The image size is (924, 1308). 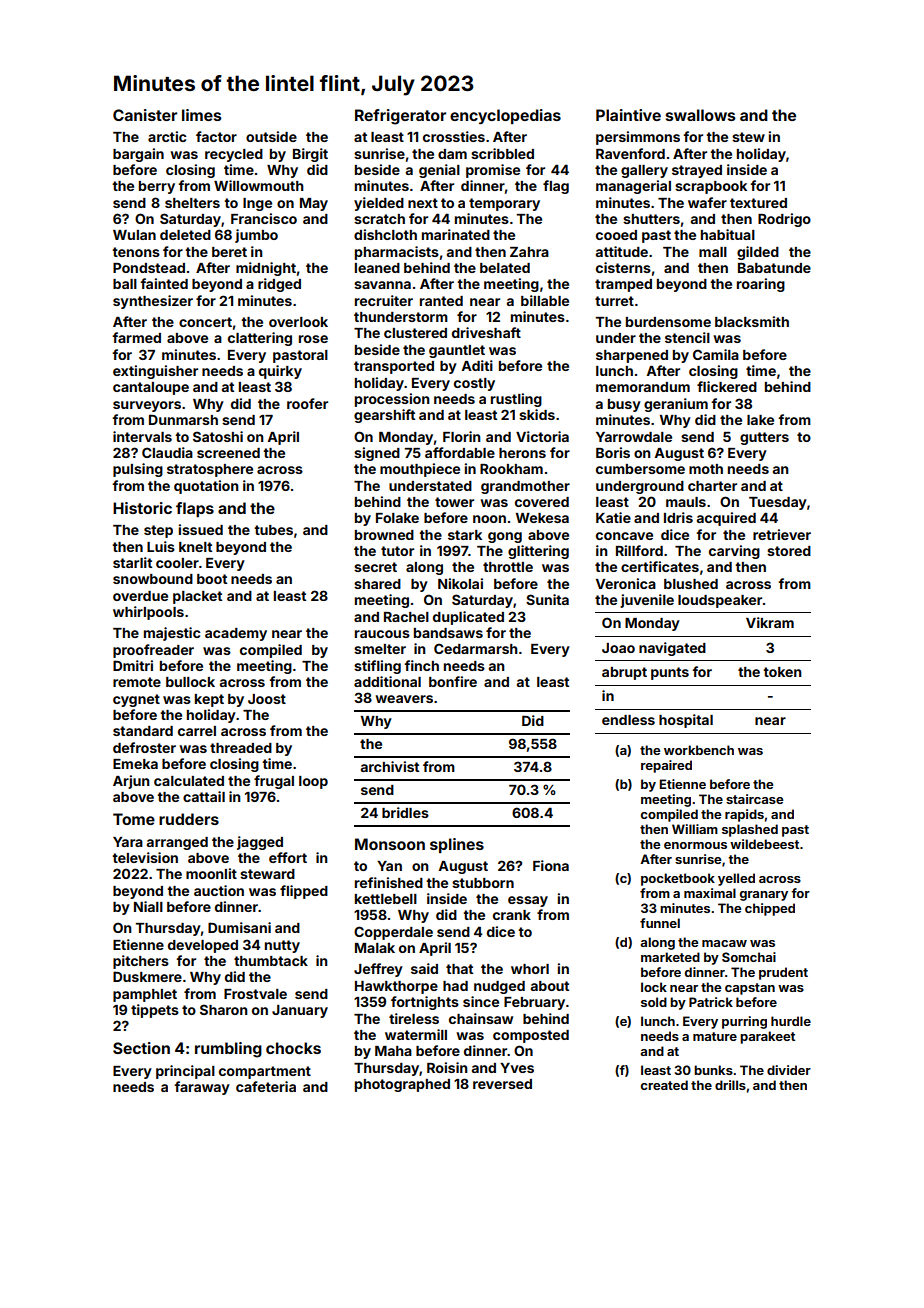 What do you see at coordinates (202, 1088) in the screenshot?
I see `faraway` at bounding box center [202, 1088].
